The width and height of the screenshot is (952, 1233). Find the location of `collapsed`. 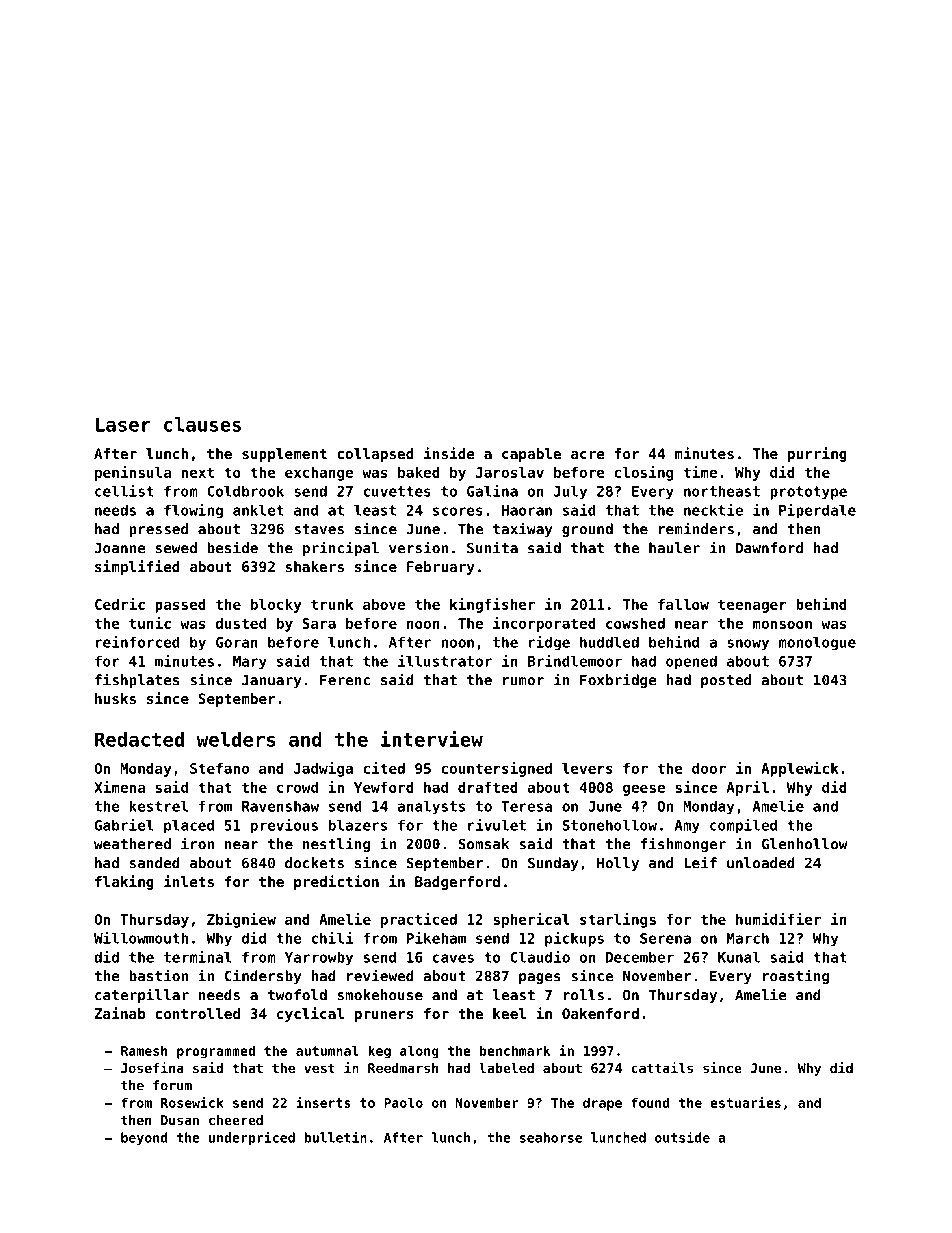

collapsed is located at coordinates (375, 455).
